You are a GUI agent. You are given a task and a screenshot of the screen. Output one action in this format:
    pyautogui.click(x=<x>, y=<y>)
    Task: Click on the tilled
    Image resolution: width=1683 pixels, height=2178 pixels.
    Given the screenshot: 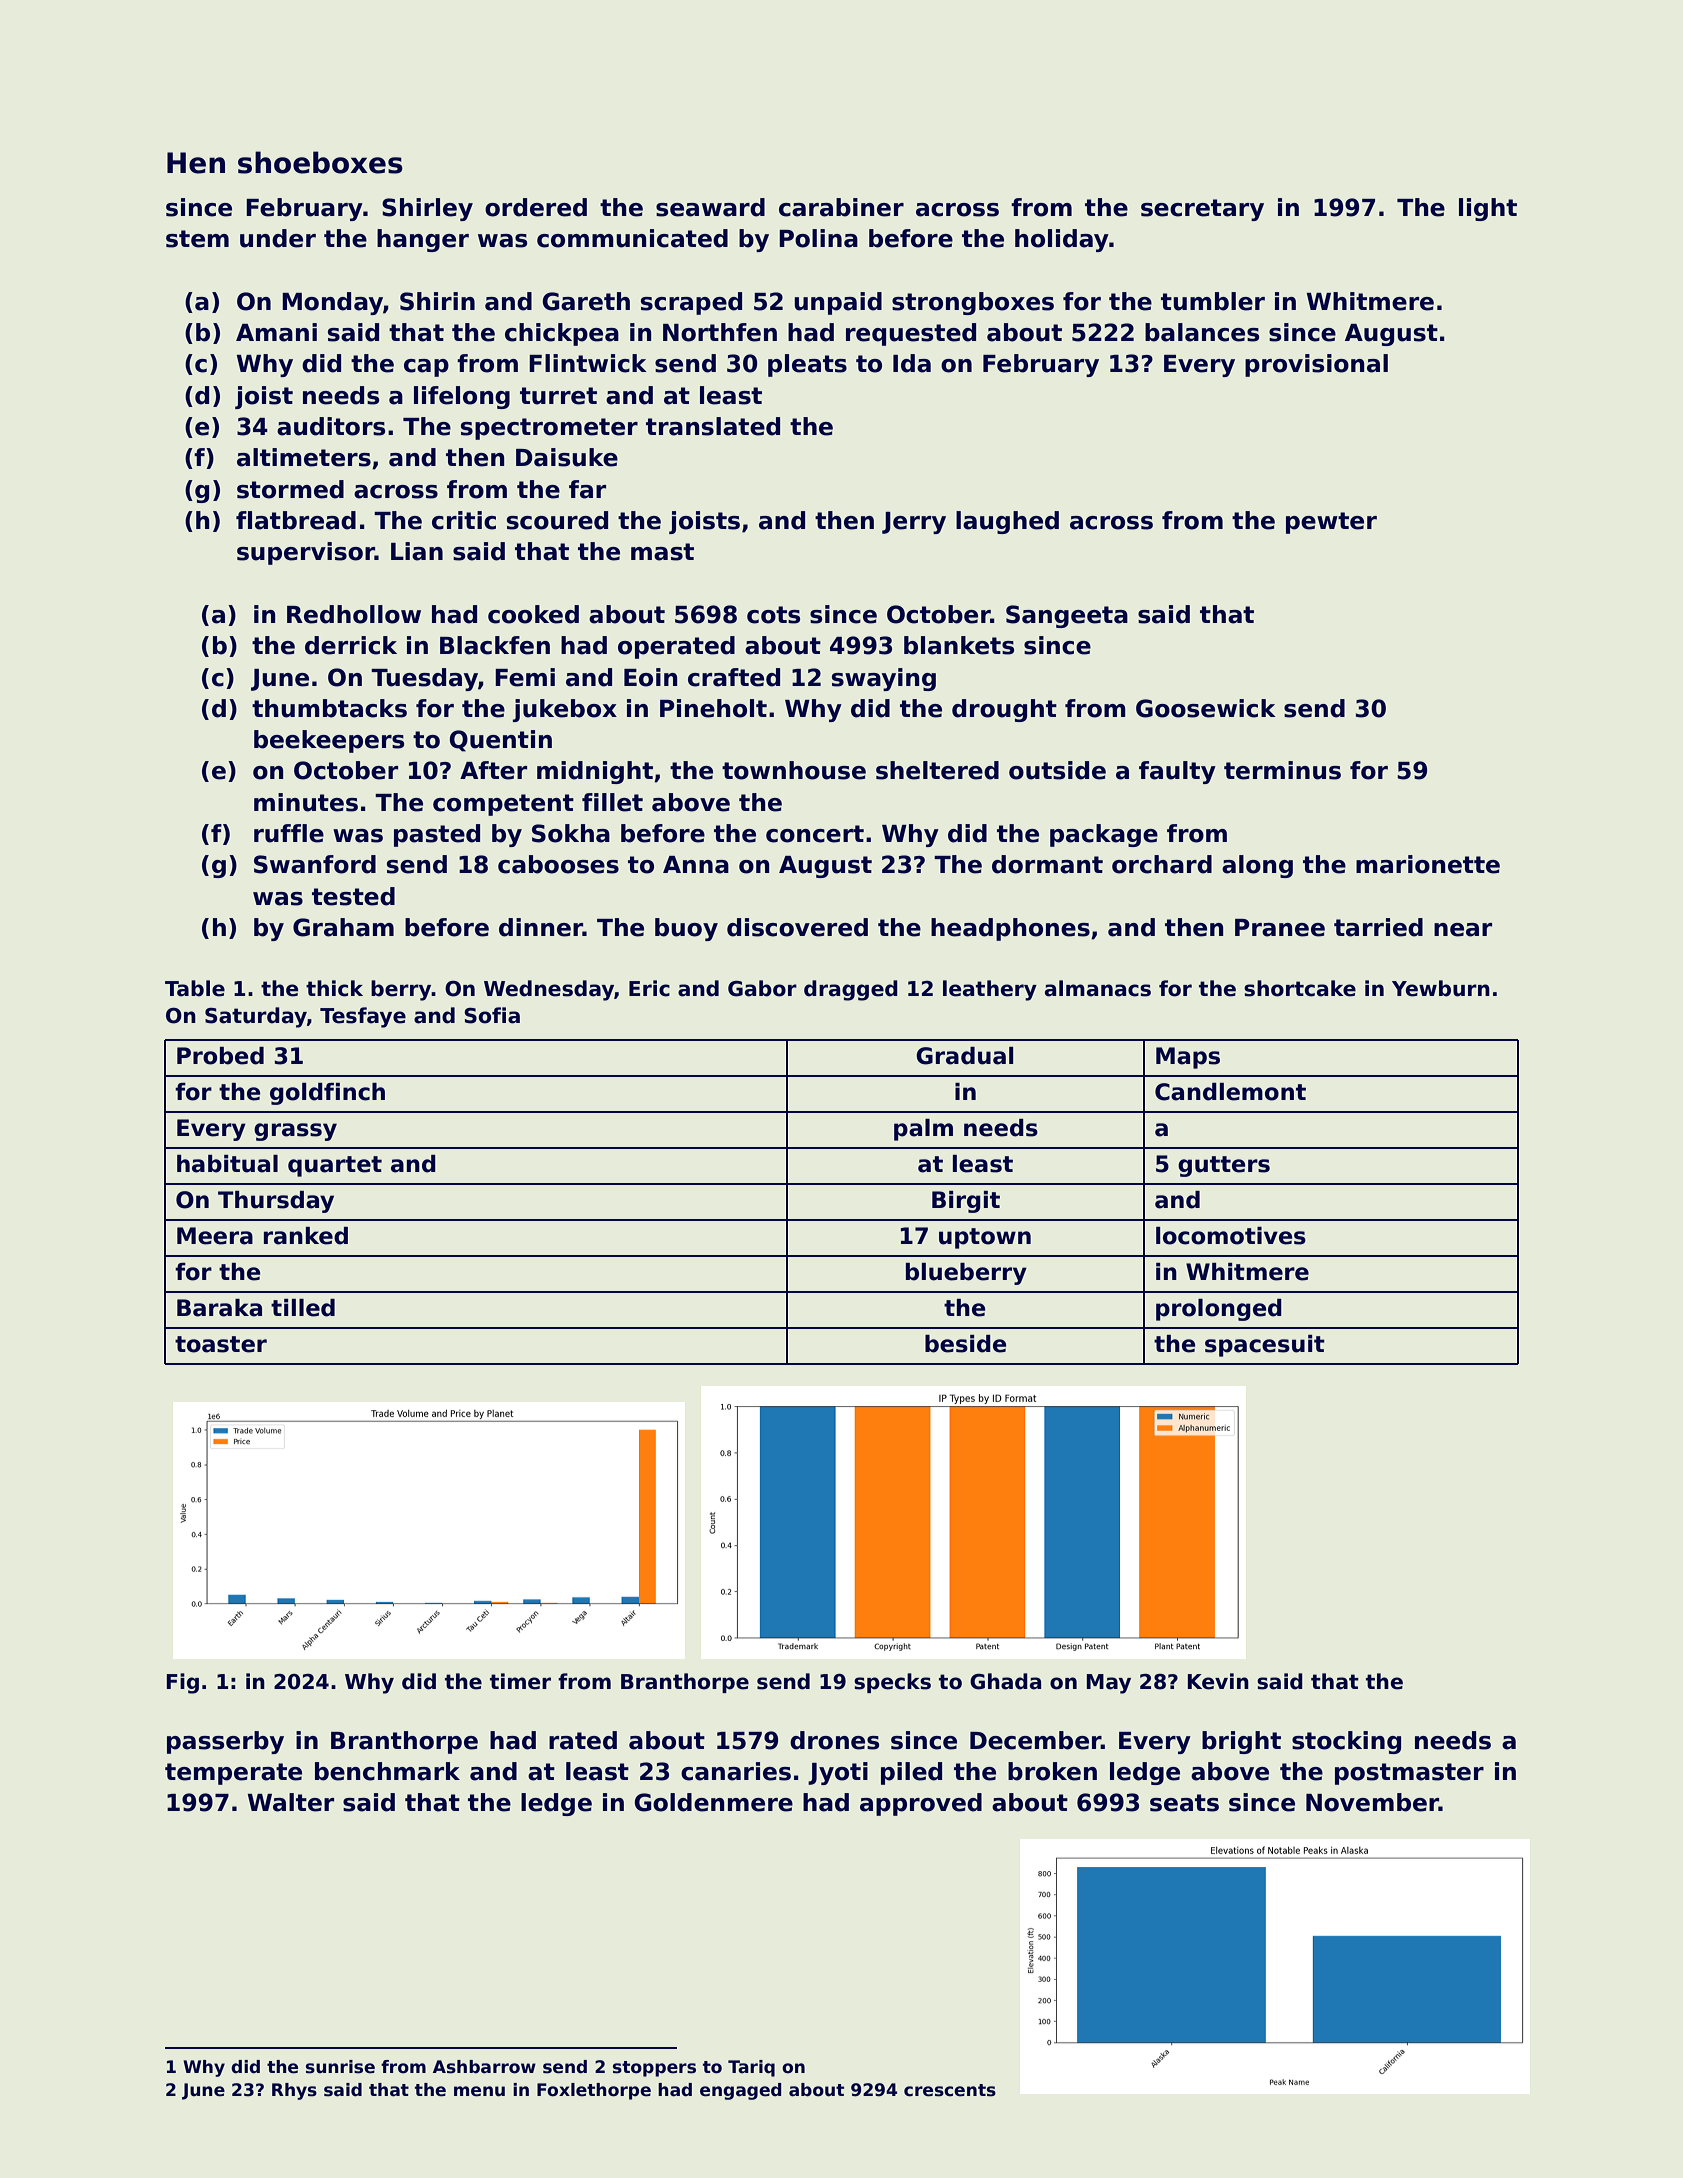 What is the action you would take?
    pyautogui.click(x=303, y=1308)
